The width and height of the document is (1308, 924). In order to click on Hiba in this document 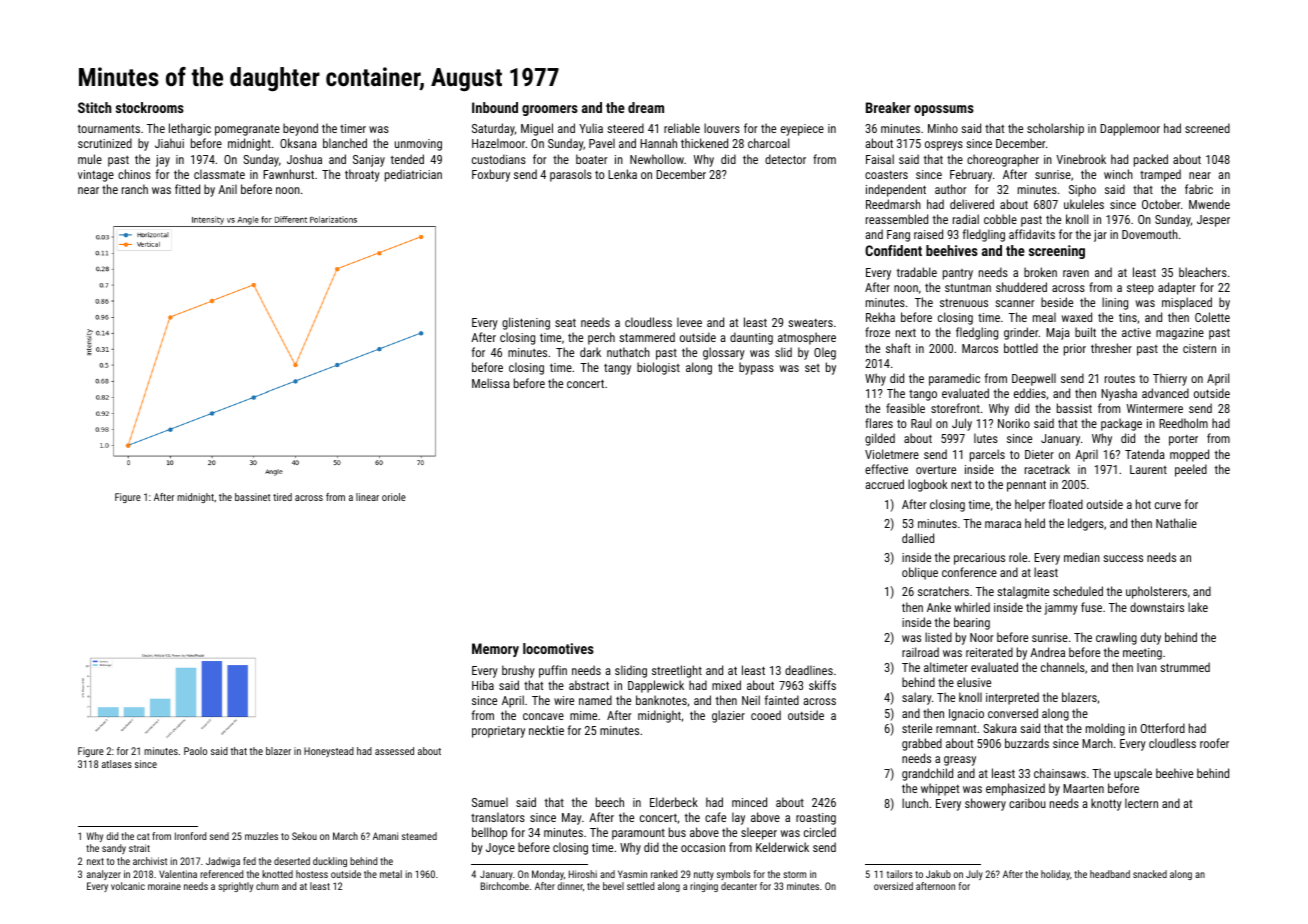, I will do `click(483, 685)`.
